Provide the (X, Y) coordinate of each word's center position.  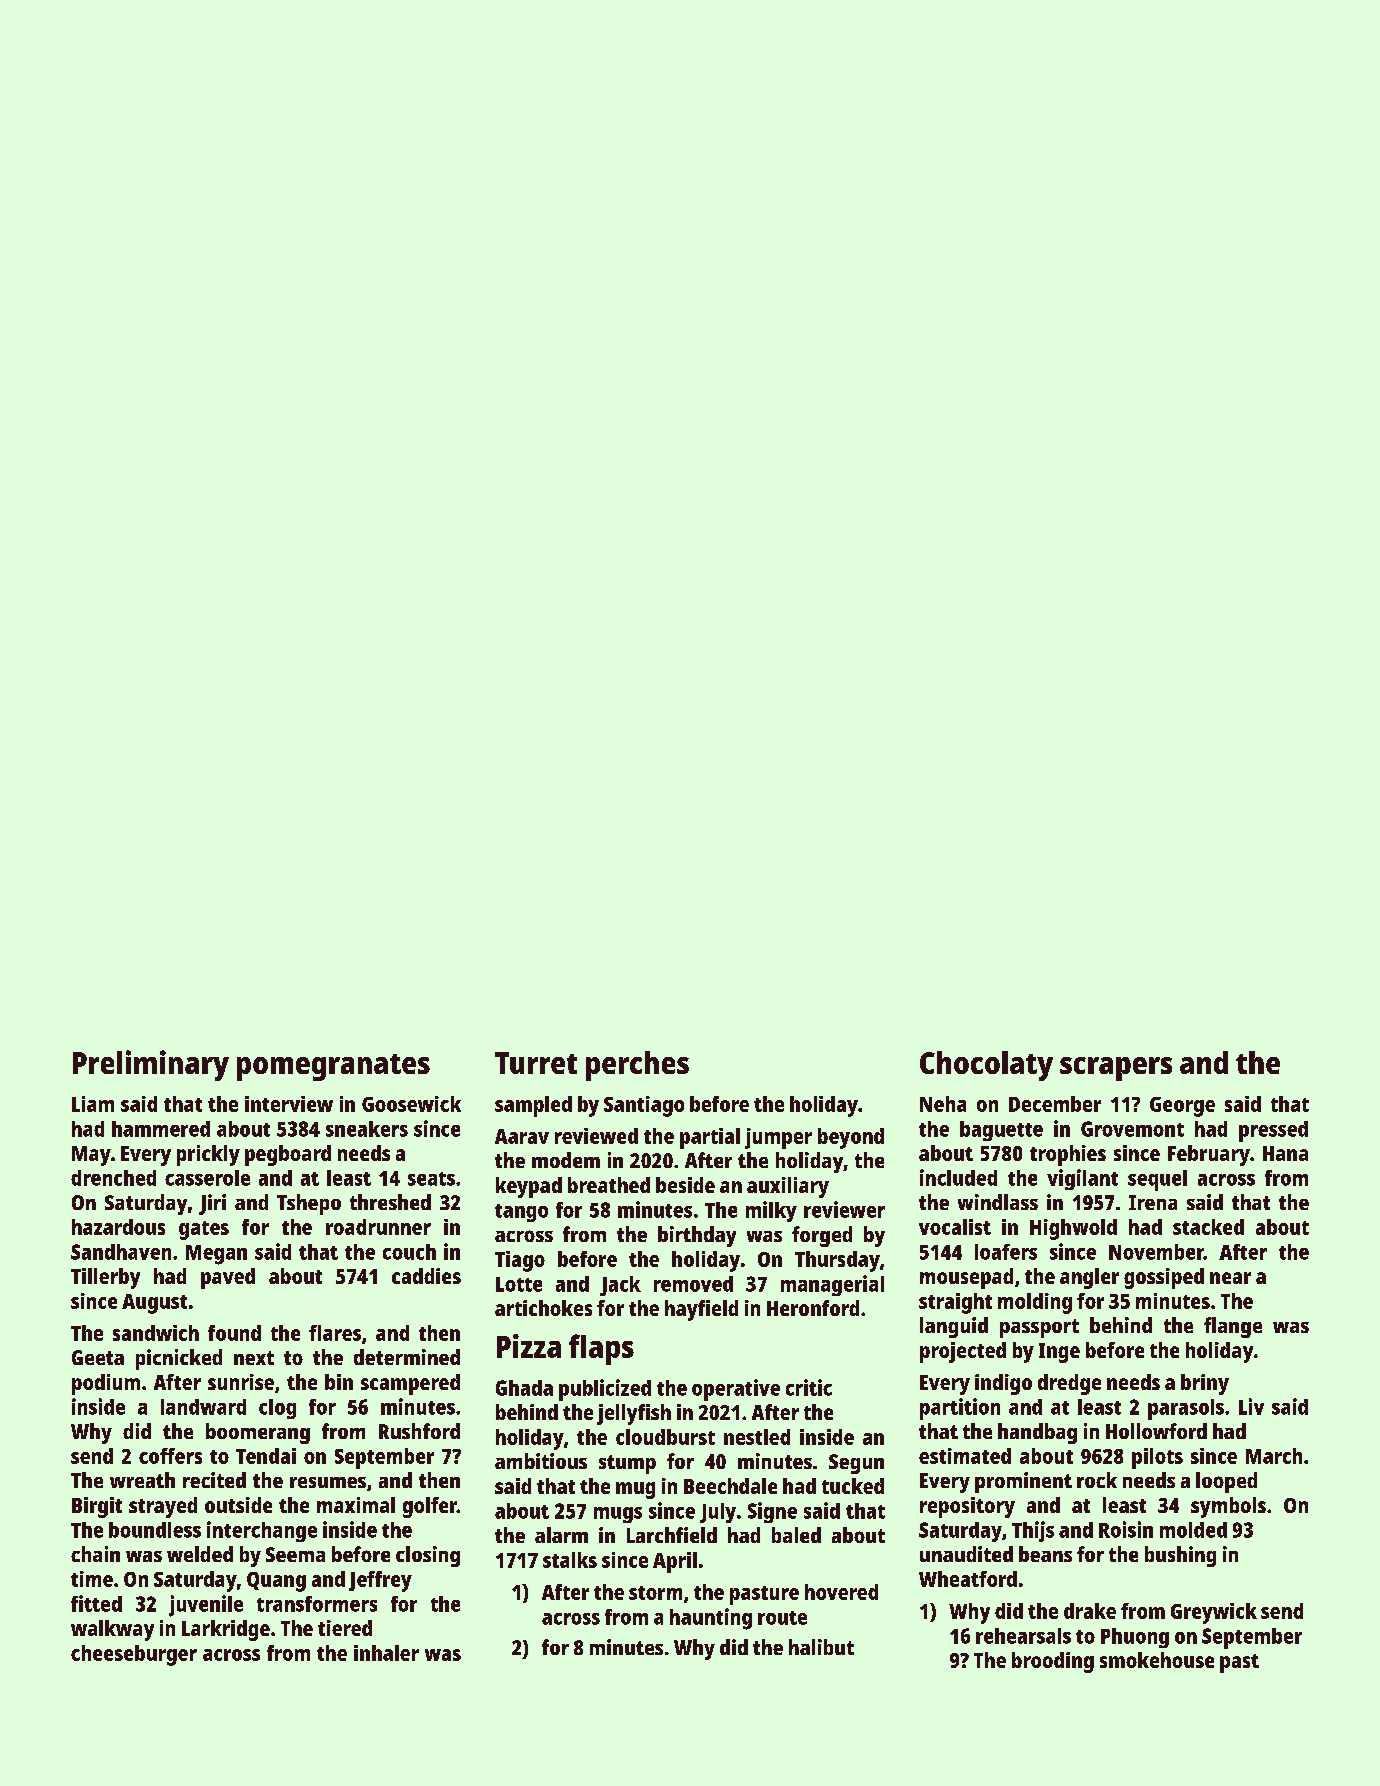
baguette (1001, 1131)
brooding (1053, 1662)
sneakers (367, 1129)
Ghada (524, 1388)
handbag (1037, 1433)
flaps (601, 1349)
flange (1233, 1327)
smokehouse (1157, 1660)
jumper (778, 1138)
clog (277, 1409)
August (154, 1304)
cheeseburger (134, 1655)
